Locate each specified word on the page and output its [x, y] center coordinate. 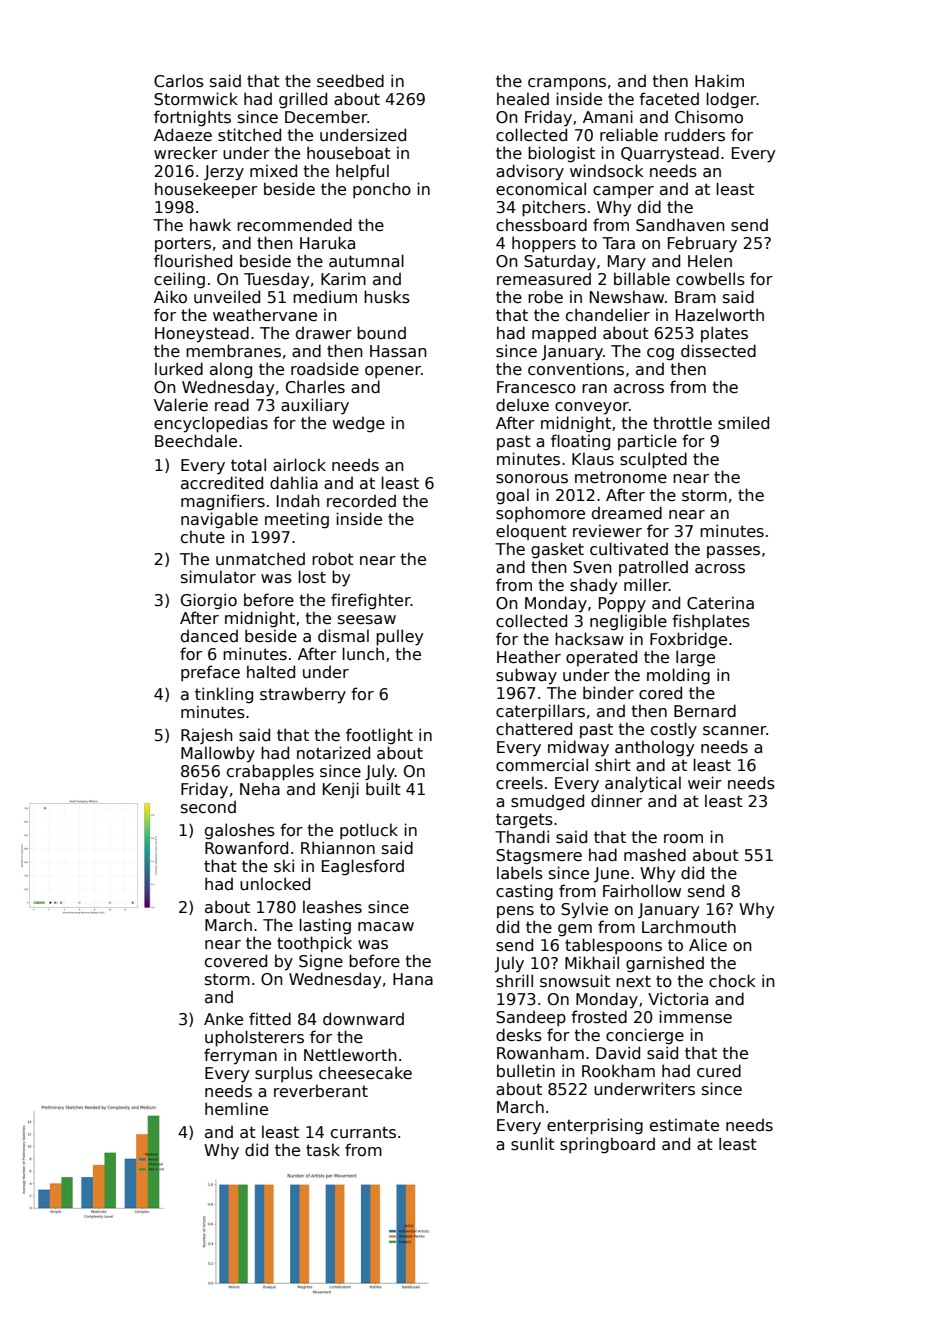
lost [312, 577]
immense [695, 1017]
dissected [718, 351]
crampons [567, 84]
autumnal [366, 261]
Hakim [719, 80]
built [383, 788]
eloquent [531, 532]
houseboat [349, 153]
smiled [743, 423]
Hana [413, 979]
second [208, 806]
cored [660, 692]
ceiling [179, 280]
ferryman [240, 1056]
